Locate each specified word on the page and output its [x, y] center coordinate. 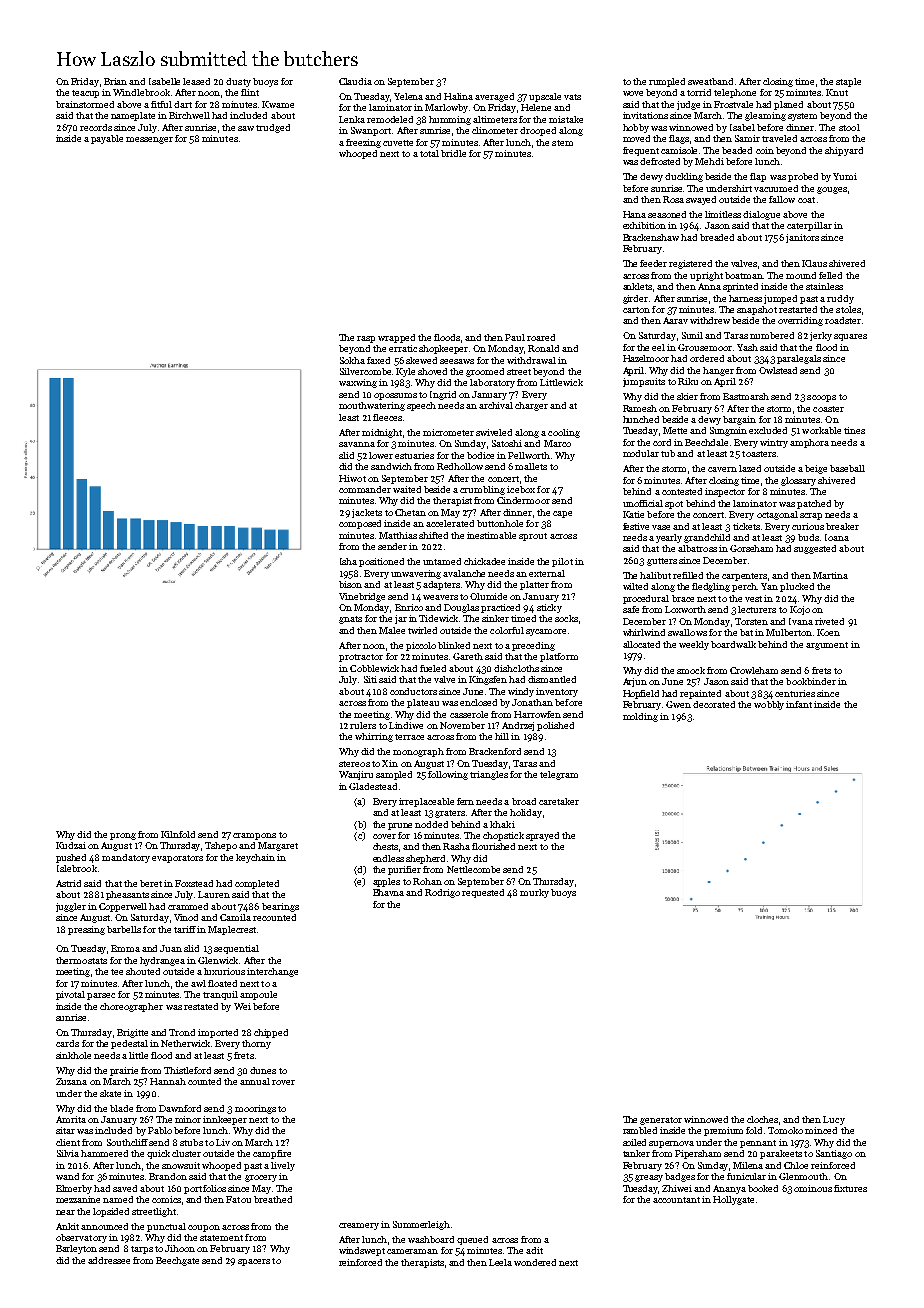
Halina [458, 96]
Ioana [837, 537]
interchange [272, 972]
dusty [238, 82]
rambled [640, 1130]
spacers [254, 1262]
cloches [762, 1119]
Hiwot [352, 478]
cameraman [412, 1251]
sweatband [710, 81]
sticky [549, 608]
